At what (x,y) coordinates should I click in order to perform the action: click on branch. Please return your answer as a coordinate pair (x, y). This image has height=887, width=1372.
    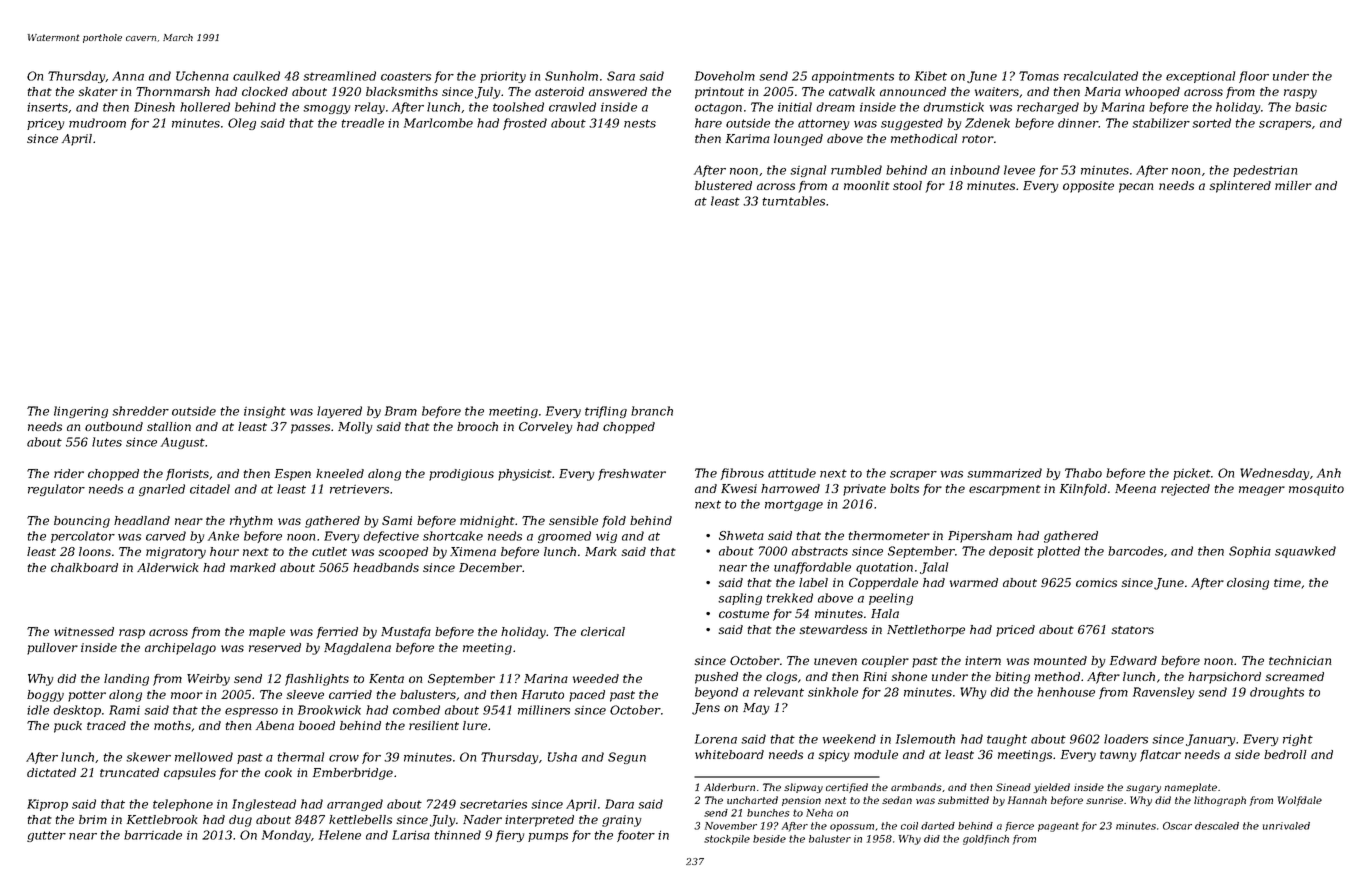
    Looking at the image, I should click on (652, 411).
